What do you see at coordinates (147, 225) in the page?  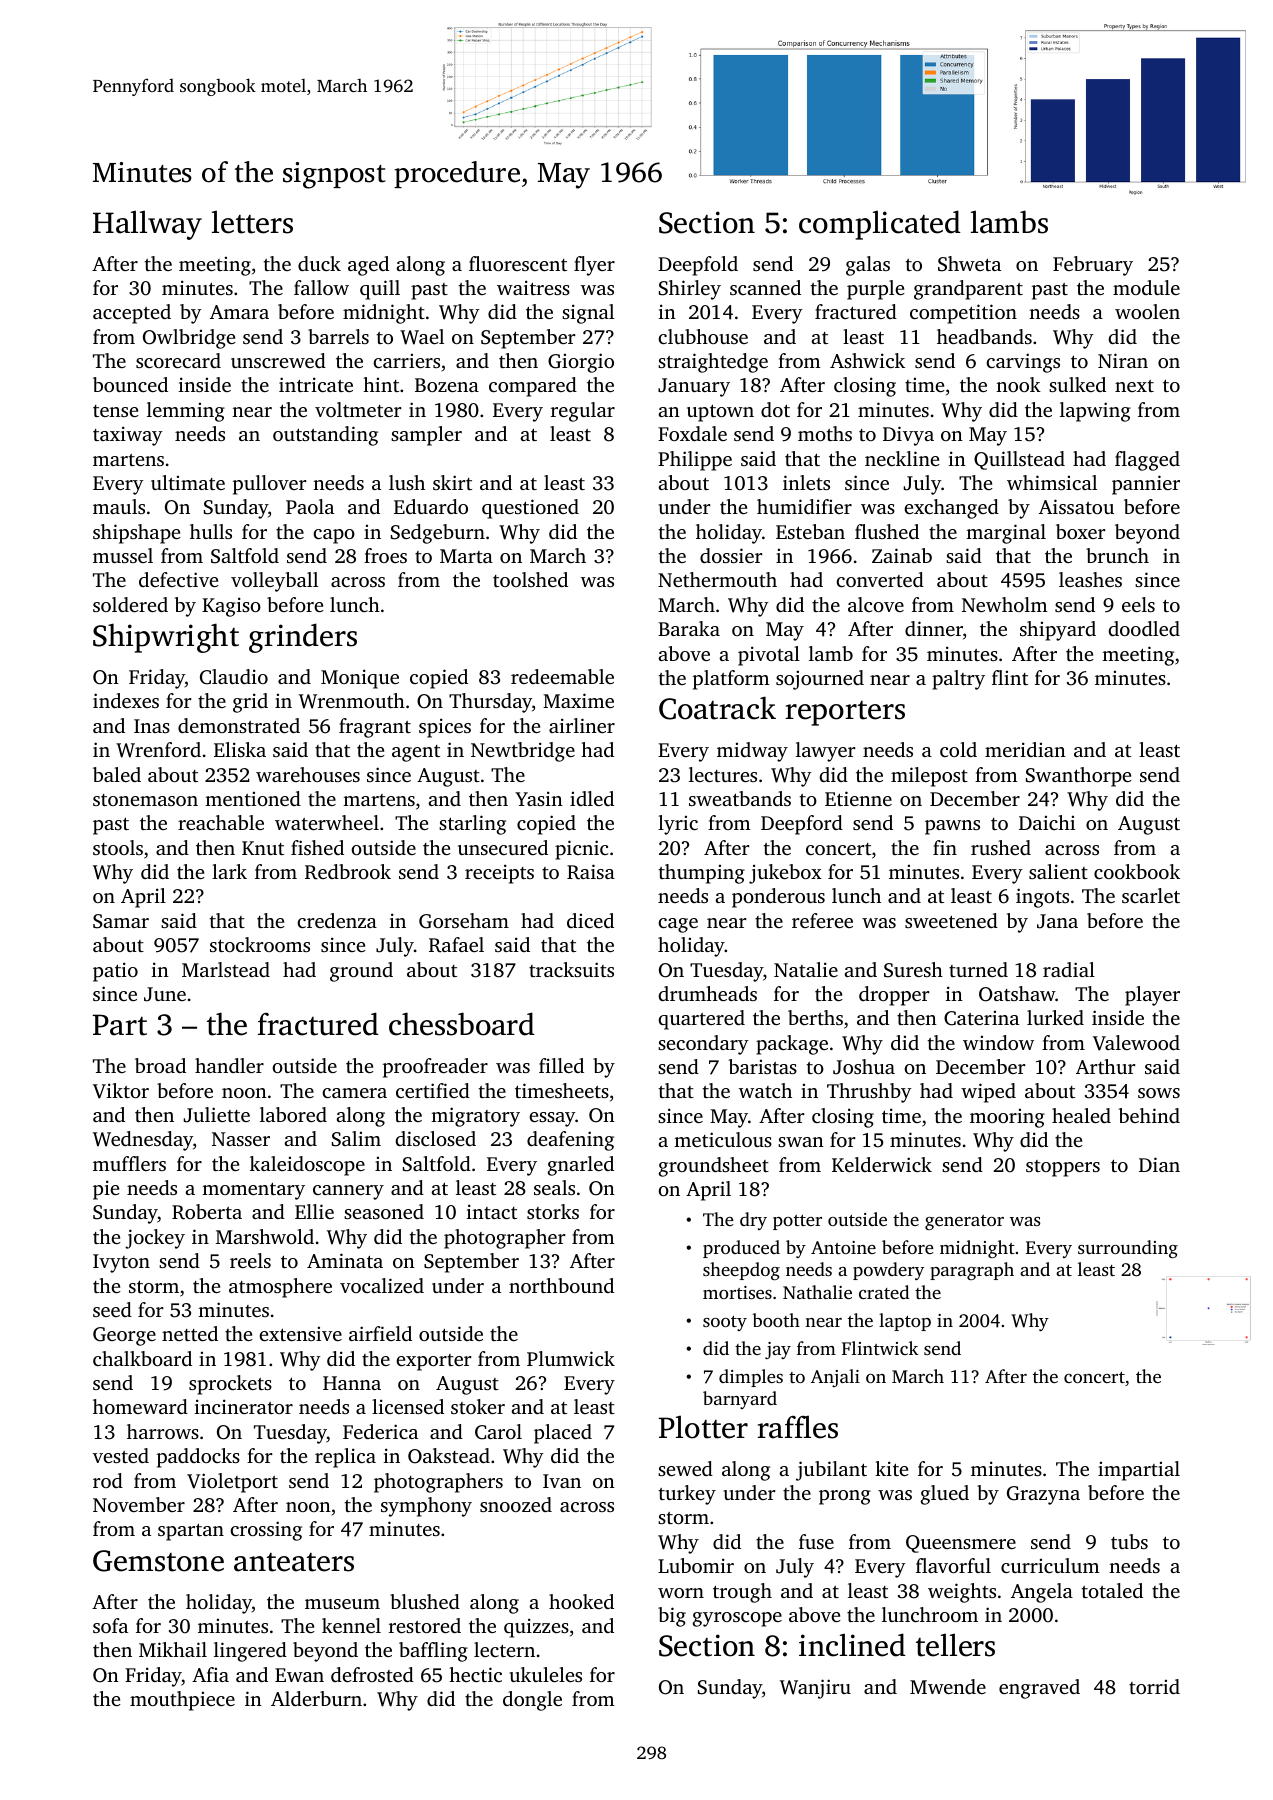 I see `Hallway` at bounding box center [147, 225].
